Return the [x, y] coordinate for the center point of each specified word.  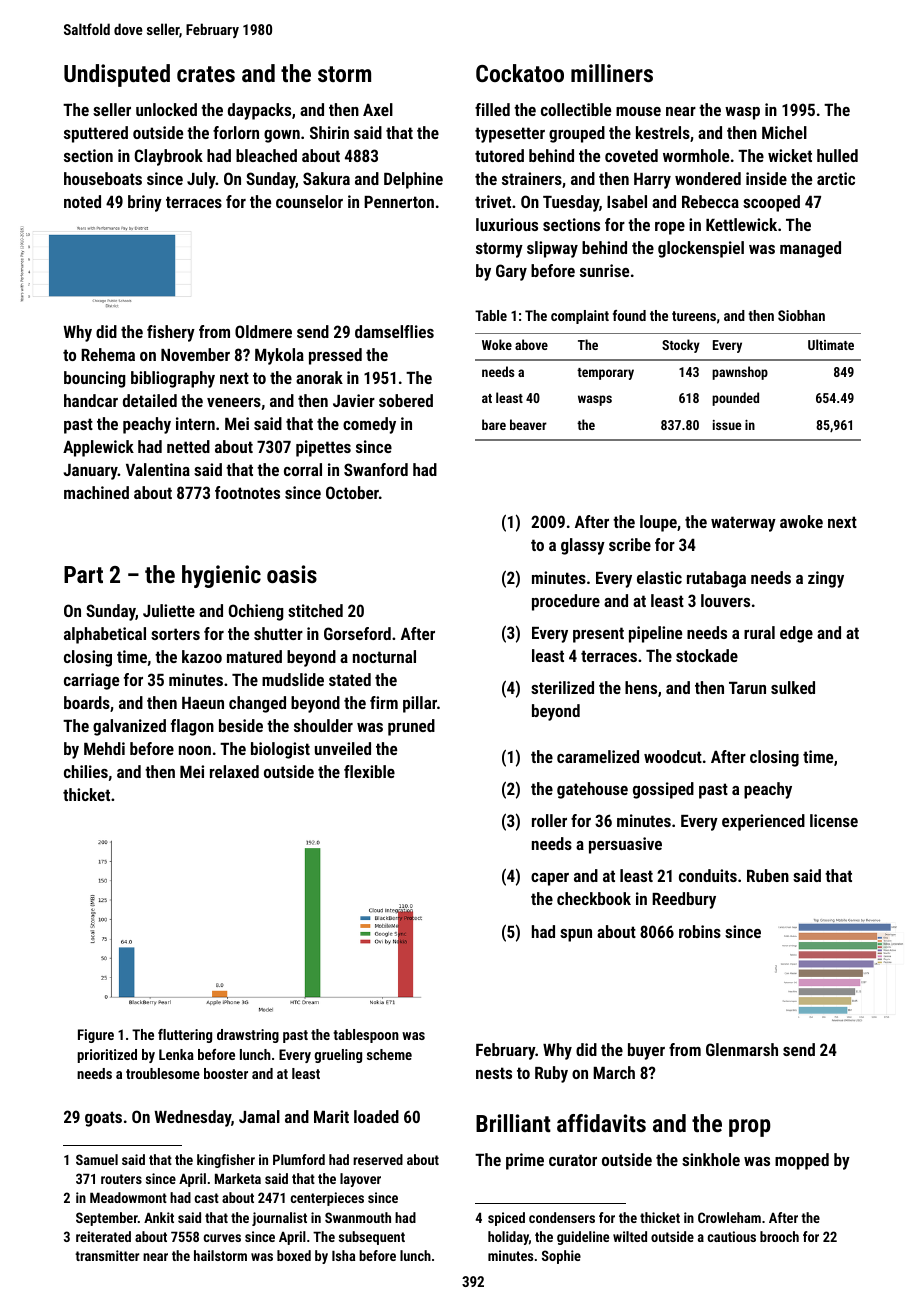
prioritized [107, 1056]
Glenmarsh [742, 1049]
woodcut [673, 756]
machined [96, 492]
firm [384, 702]
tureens [694, 316]
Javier [354, 400]
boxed [294, 1255]
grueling [338, 1056]
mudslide [293, 679]
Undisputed [117, 75]
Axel [378, 109]
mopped [802, 1161]
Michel [784, 132]
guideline [583, 1238]
